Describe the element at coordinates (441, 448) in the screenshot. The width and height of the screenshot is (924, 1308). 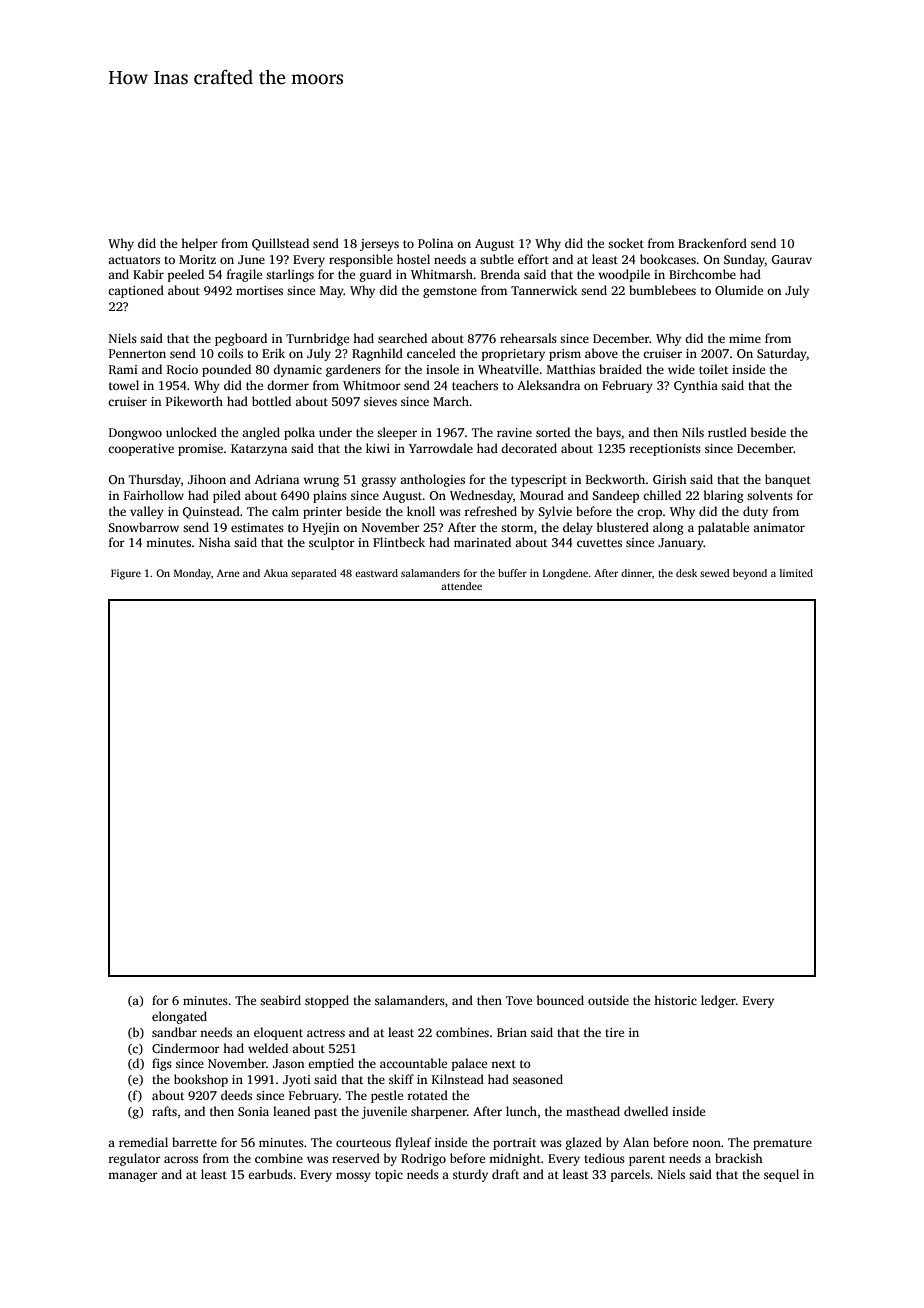
I see `Yarrowdale` at that location.
